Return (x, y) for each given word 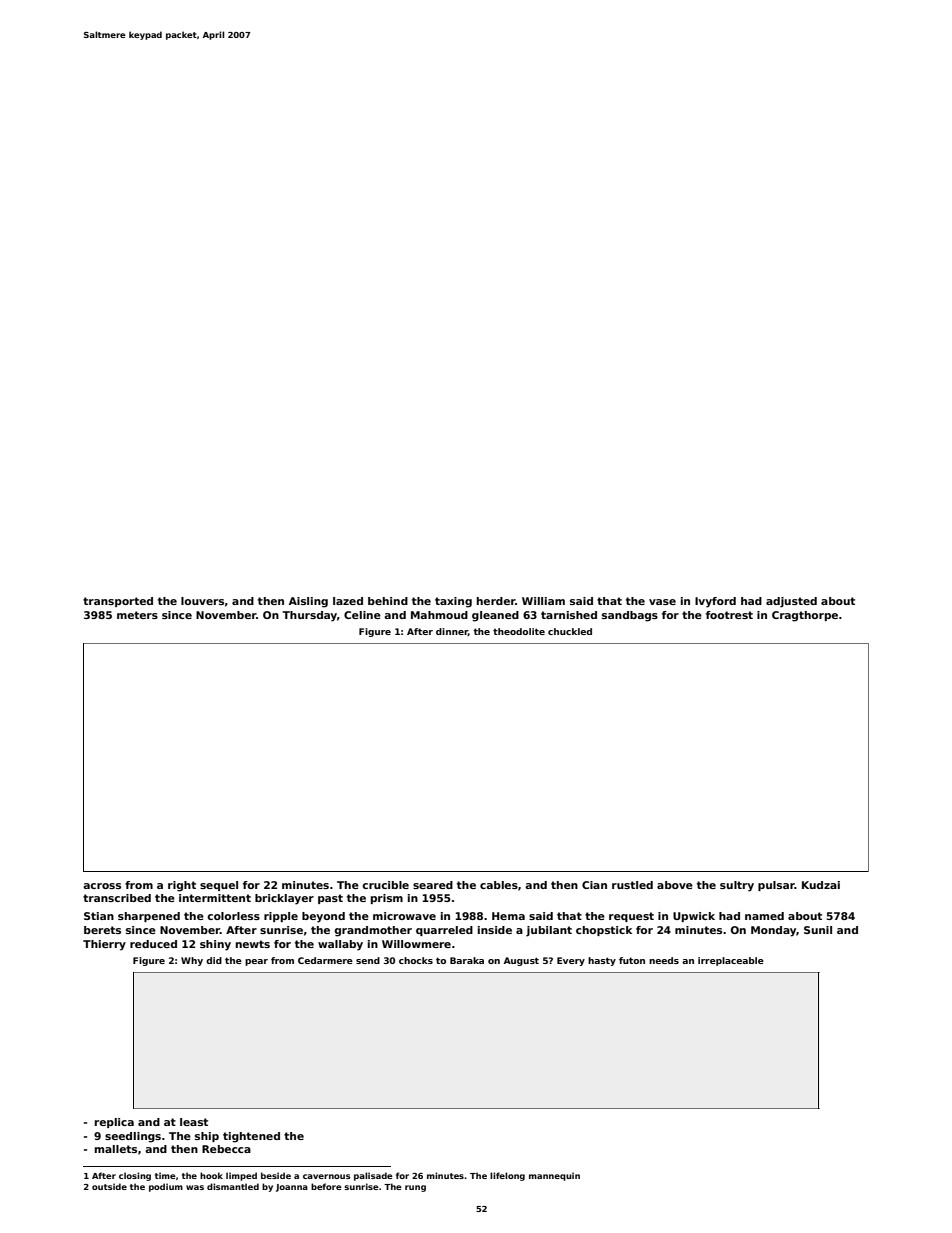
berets (102, 930)
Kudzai (821, 885)
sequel (219, 886)
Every (571, 961)
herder (496, 601)
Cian (594, 885)
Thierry (104, 945)
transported (118, 602)
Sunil (818, 930)
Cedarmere (325, 960)
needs (664, 960)
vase (662, 602)
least (194, 1122)
